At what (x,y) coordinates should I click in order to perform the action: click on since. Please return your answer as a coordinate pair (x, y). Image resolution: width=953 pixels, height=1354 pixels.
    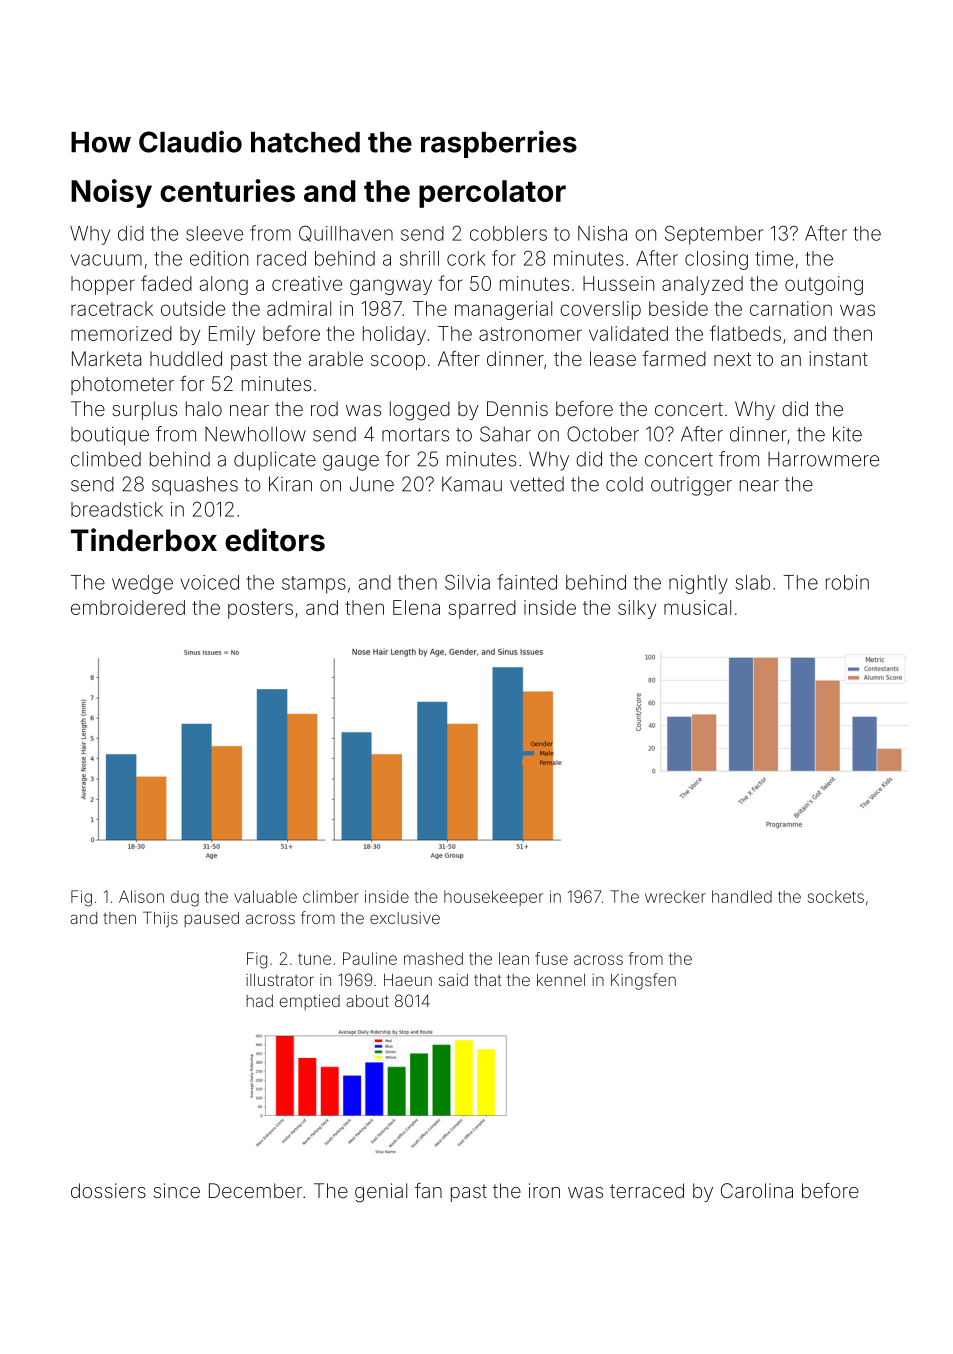
    Looking at the image, I should click on (176, 1190).
